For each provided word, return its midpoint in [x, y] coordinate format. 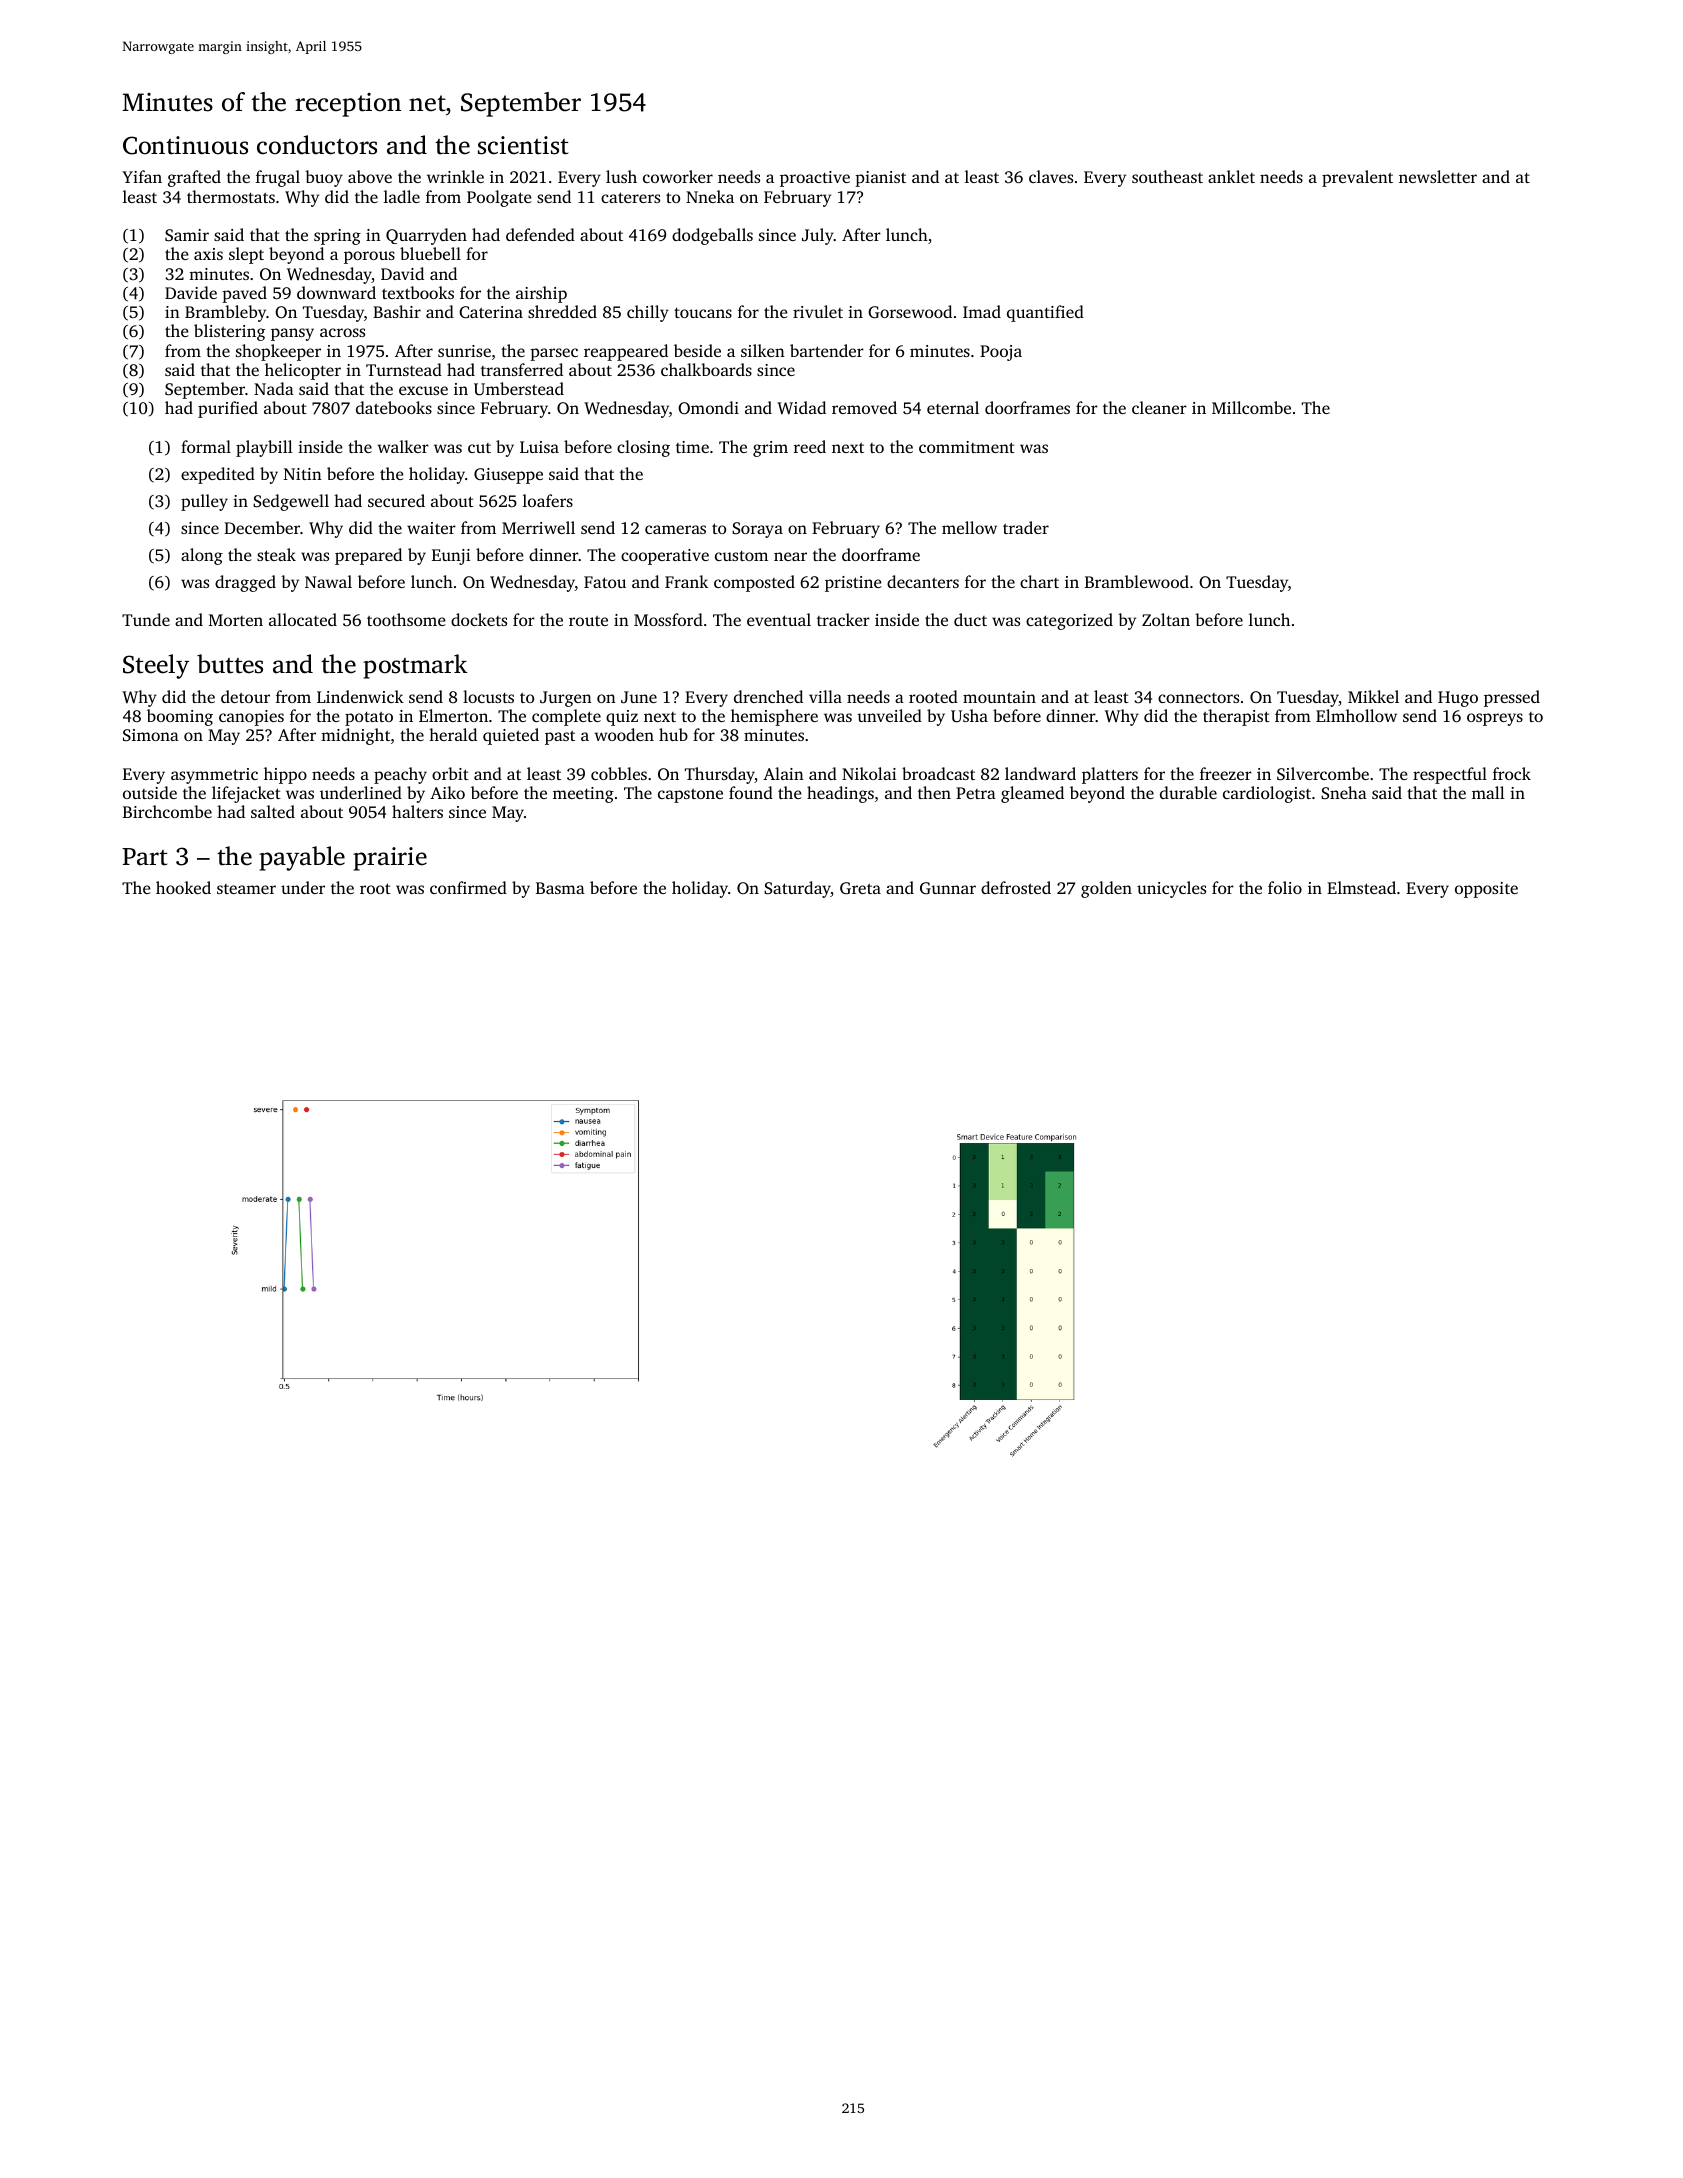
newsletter [1438, 176]
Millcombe [1251, 407]
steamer [246, 889]
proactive [815, 179]
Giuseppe [508, 476]
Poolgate [499, 198]
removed [864, 407]
